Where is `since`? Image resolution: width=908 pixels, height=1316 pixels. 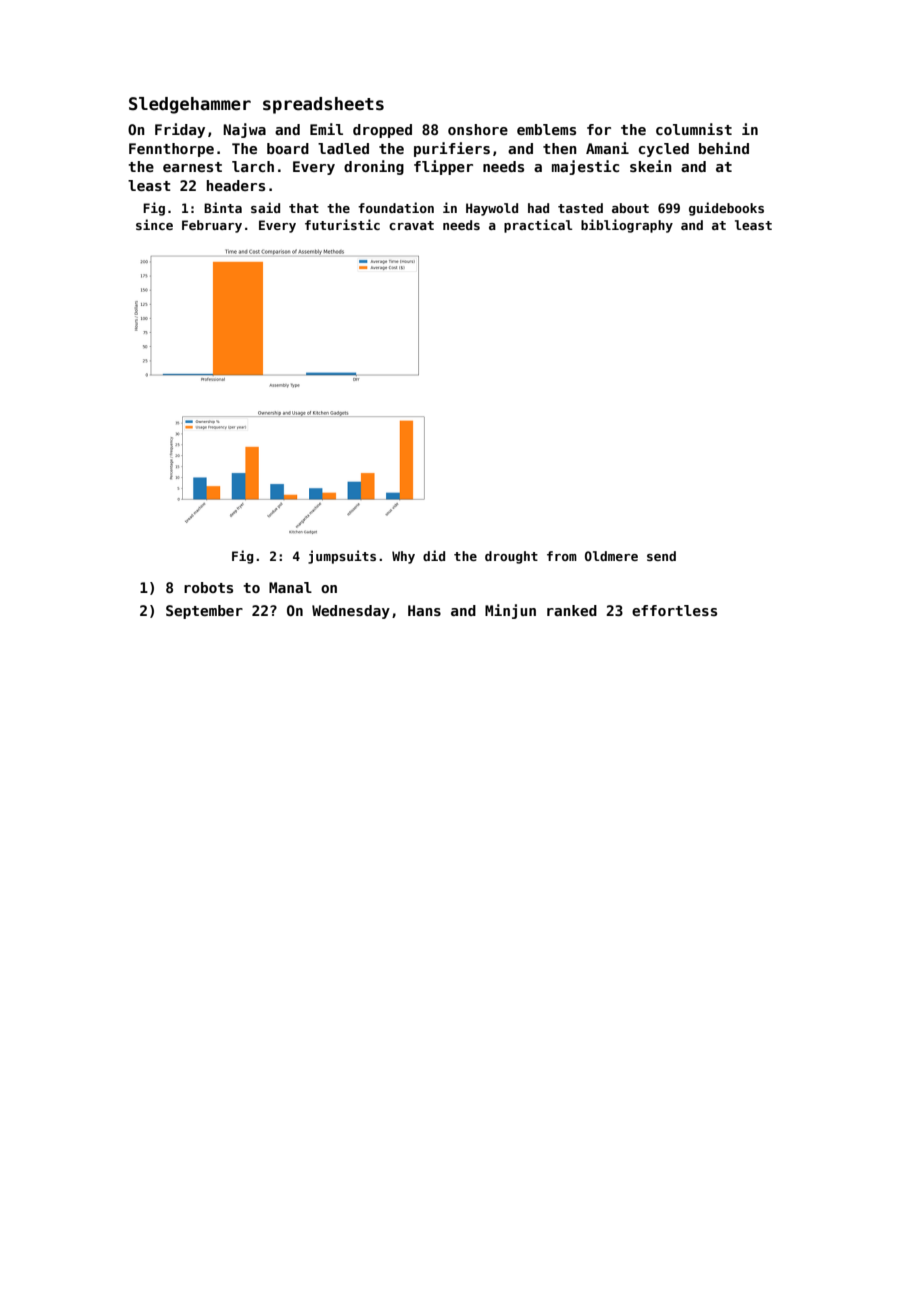
since is located at coordinates (154, 224).
